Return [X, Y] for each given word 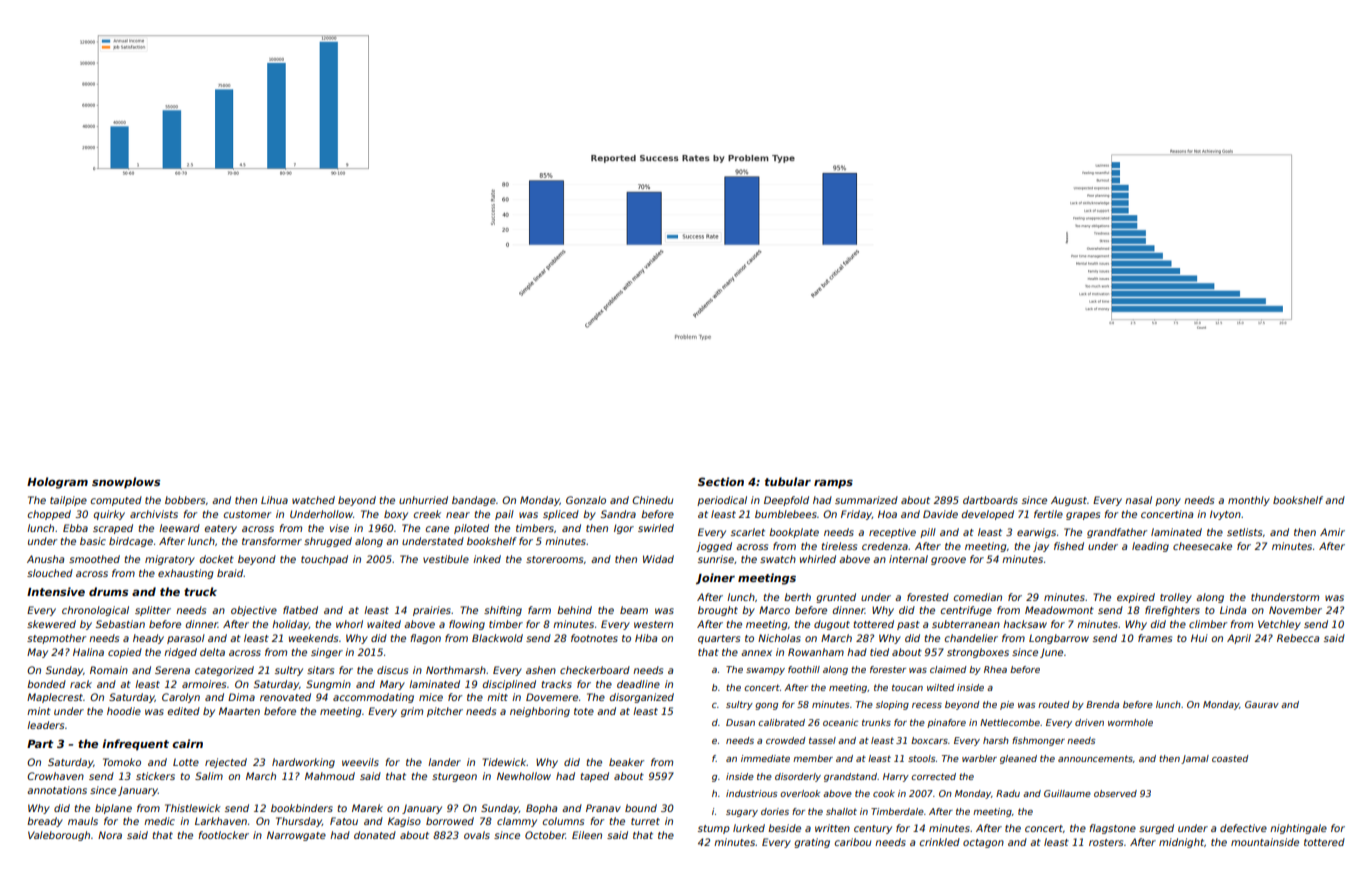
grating [812, 843]
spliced [561, 515]
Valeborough [59, 836]
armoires [204, 684]
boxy [396, 515]
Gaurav [1262, 704]
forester [888, 669]
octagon [983, 843]
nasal [1138, 500]
